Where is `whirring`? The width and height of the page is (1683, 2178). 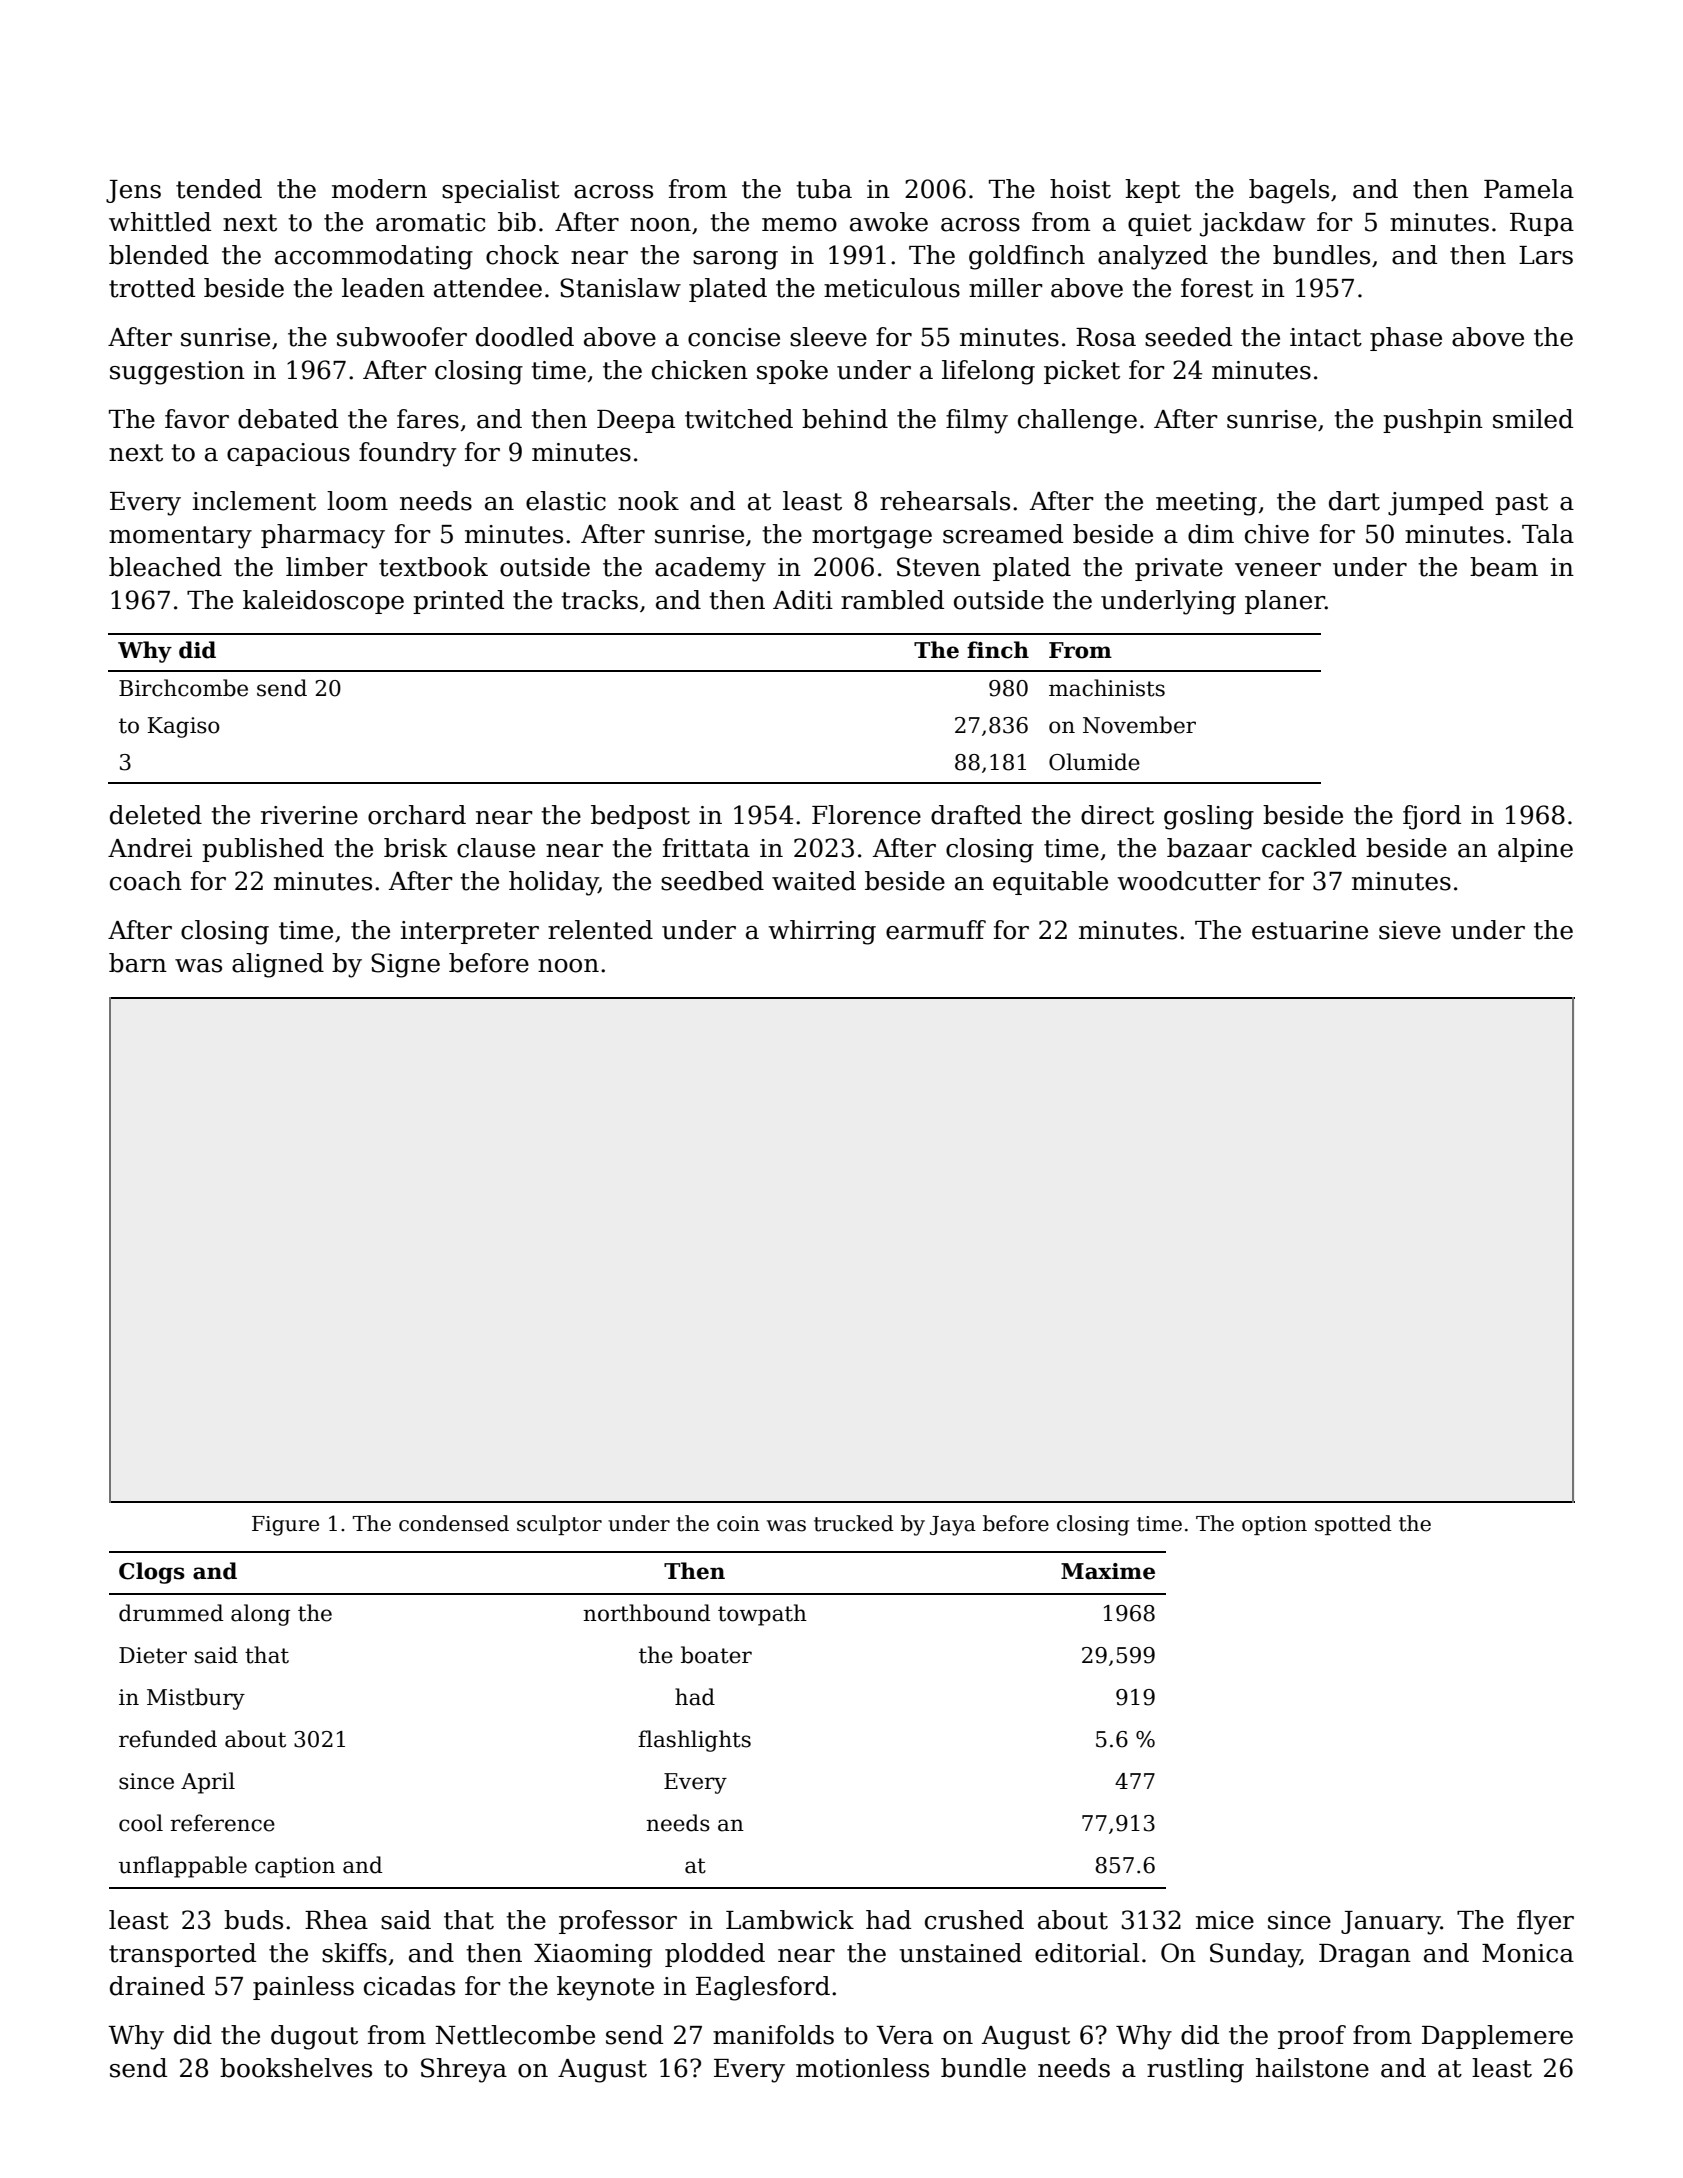 whirring is located at coordinates (822, 932).
